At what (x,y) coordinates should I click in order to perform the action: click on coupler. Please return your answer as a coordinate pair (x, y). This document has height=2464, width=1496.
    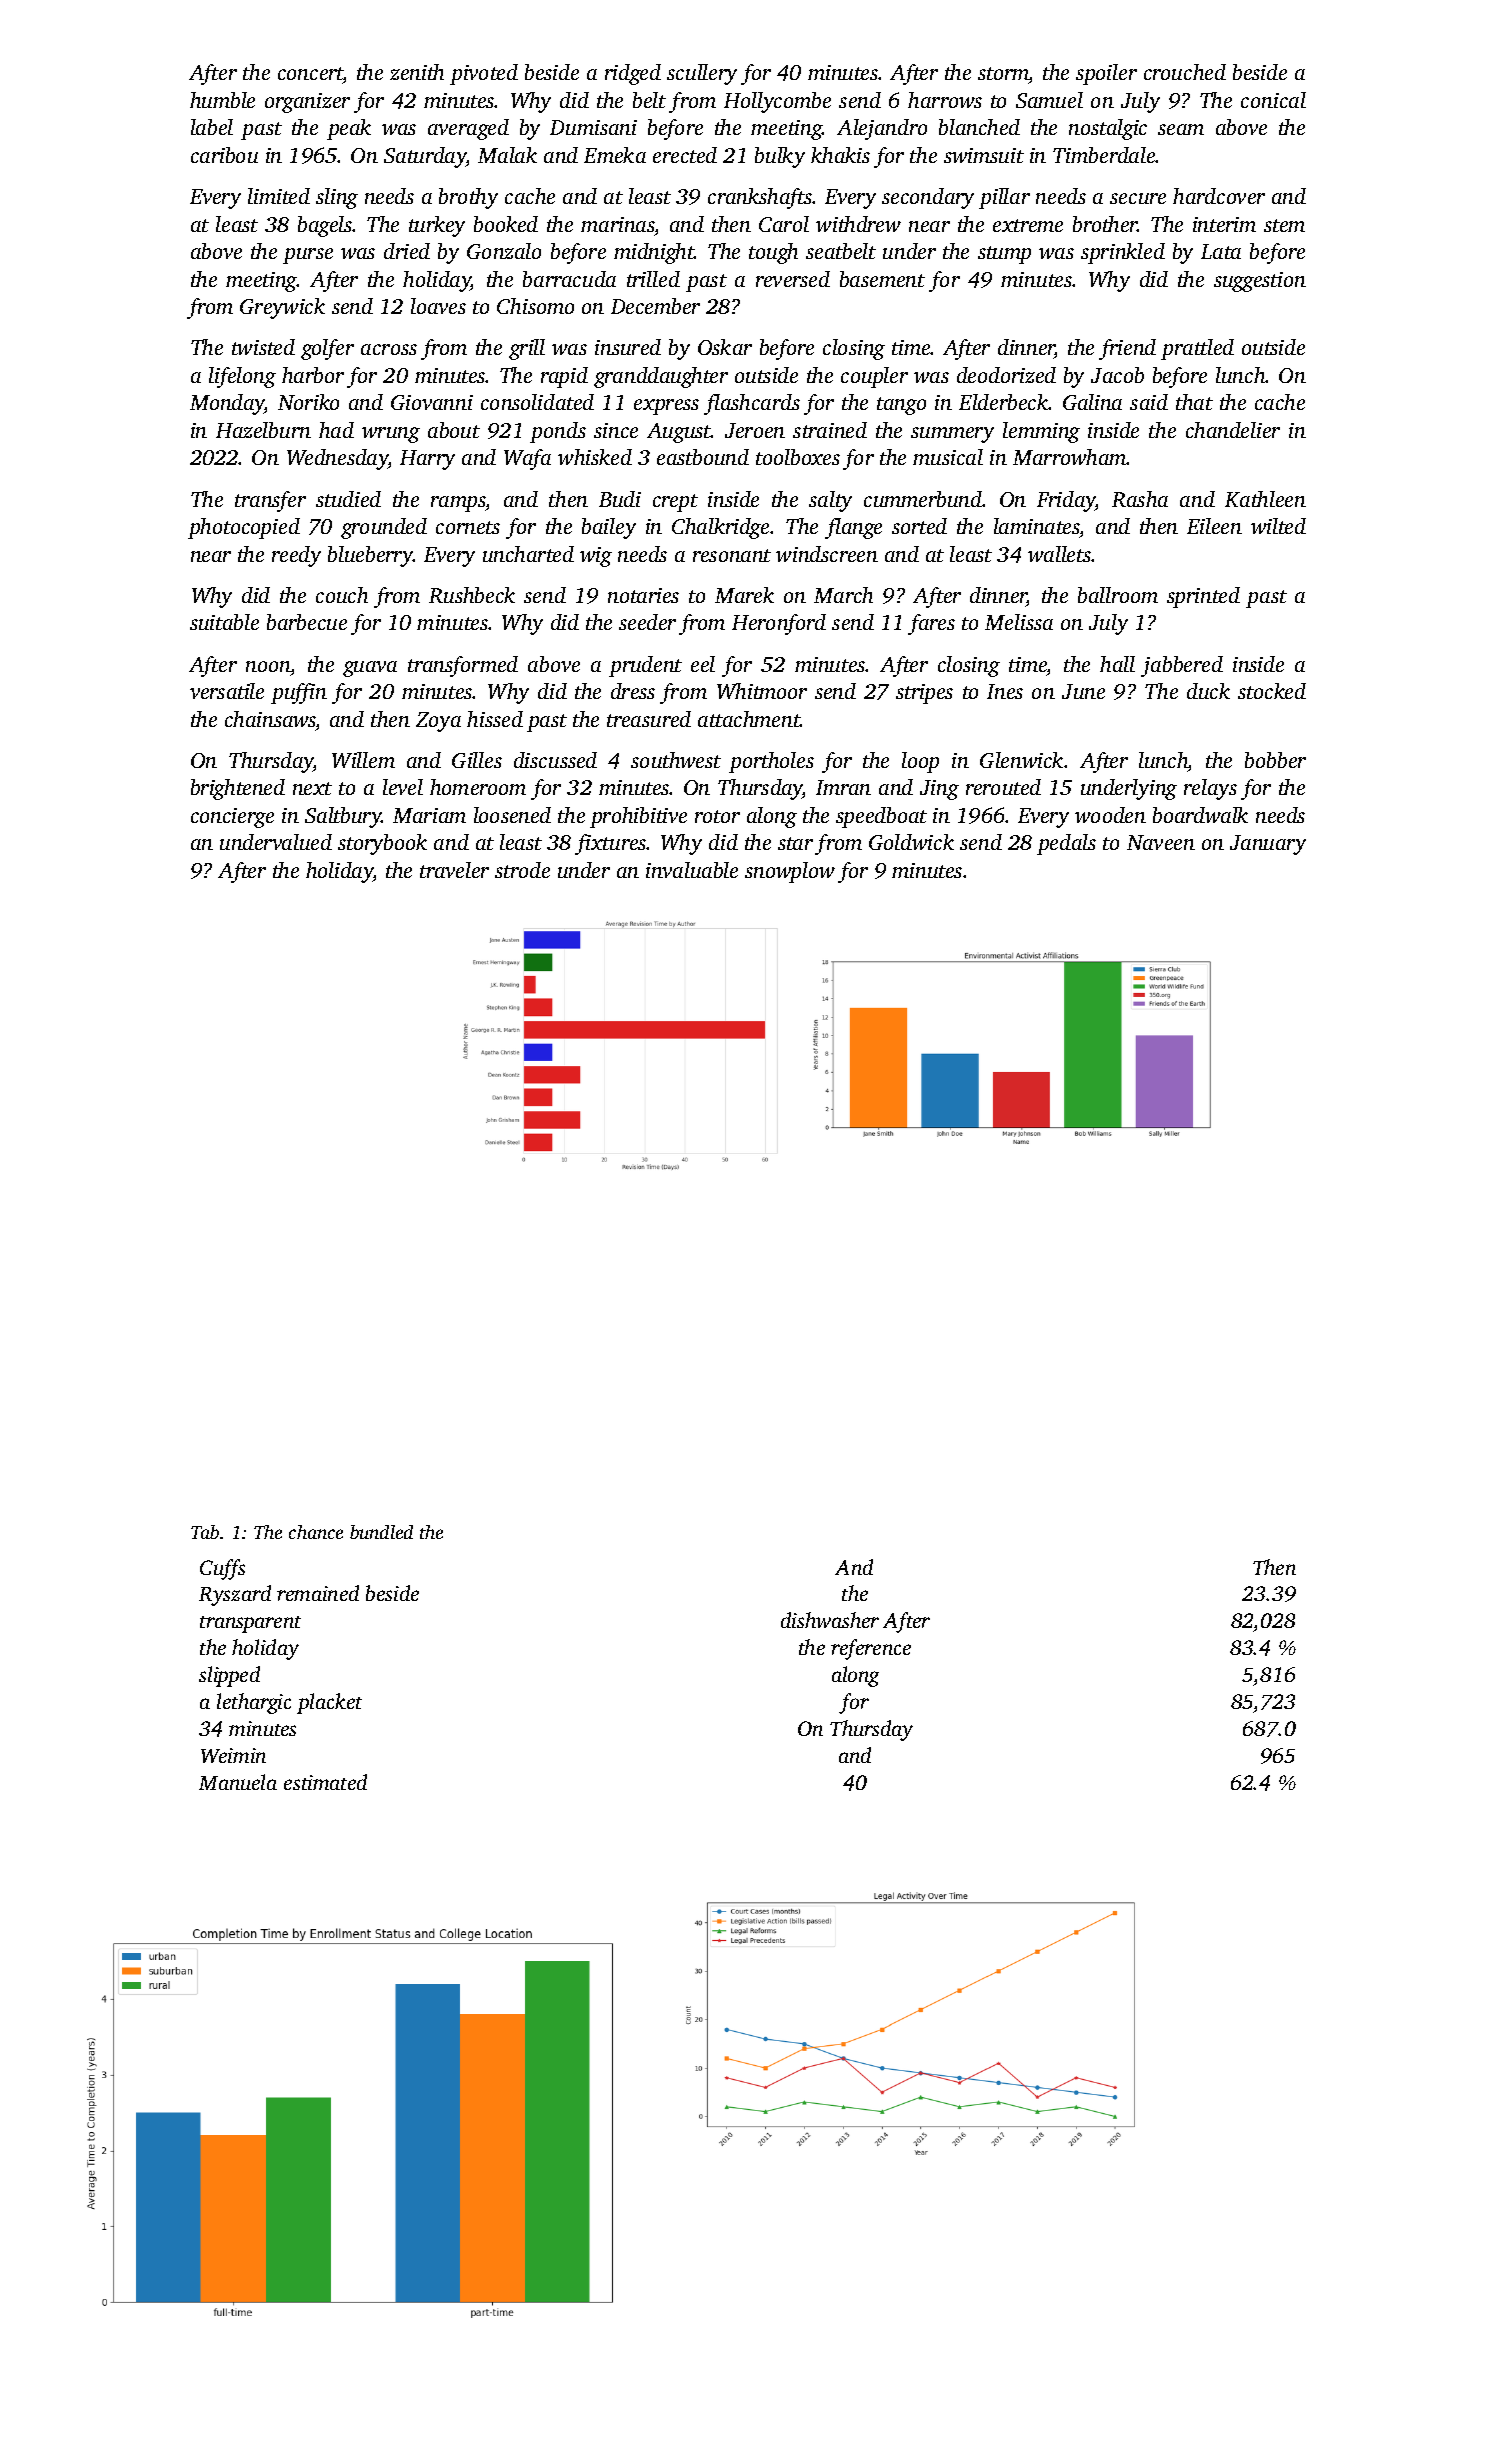
    Looking at the image, I should click on (874, 377).
